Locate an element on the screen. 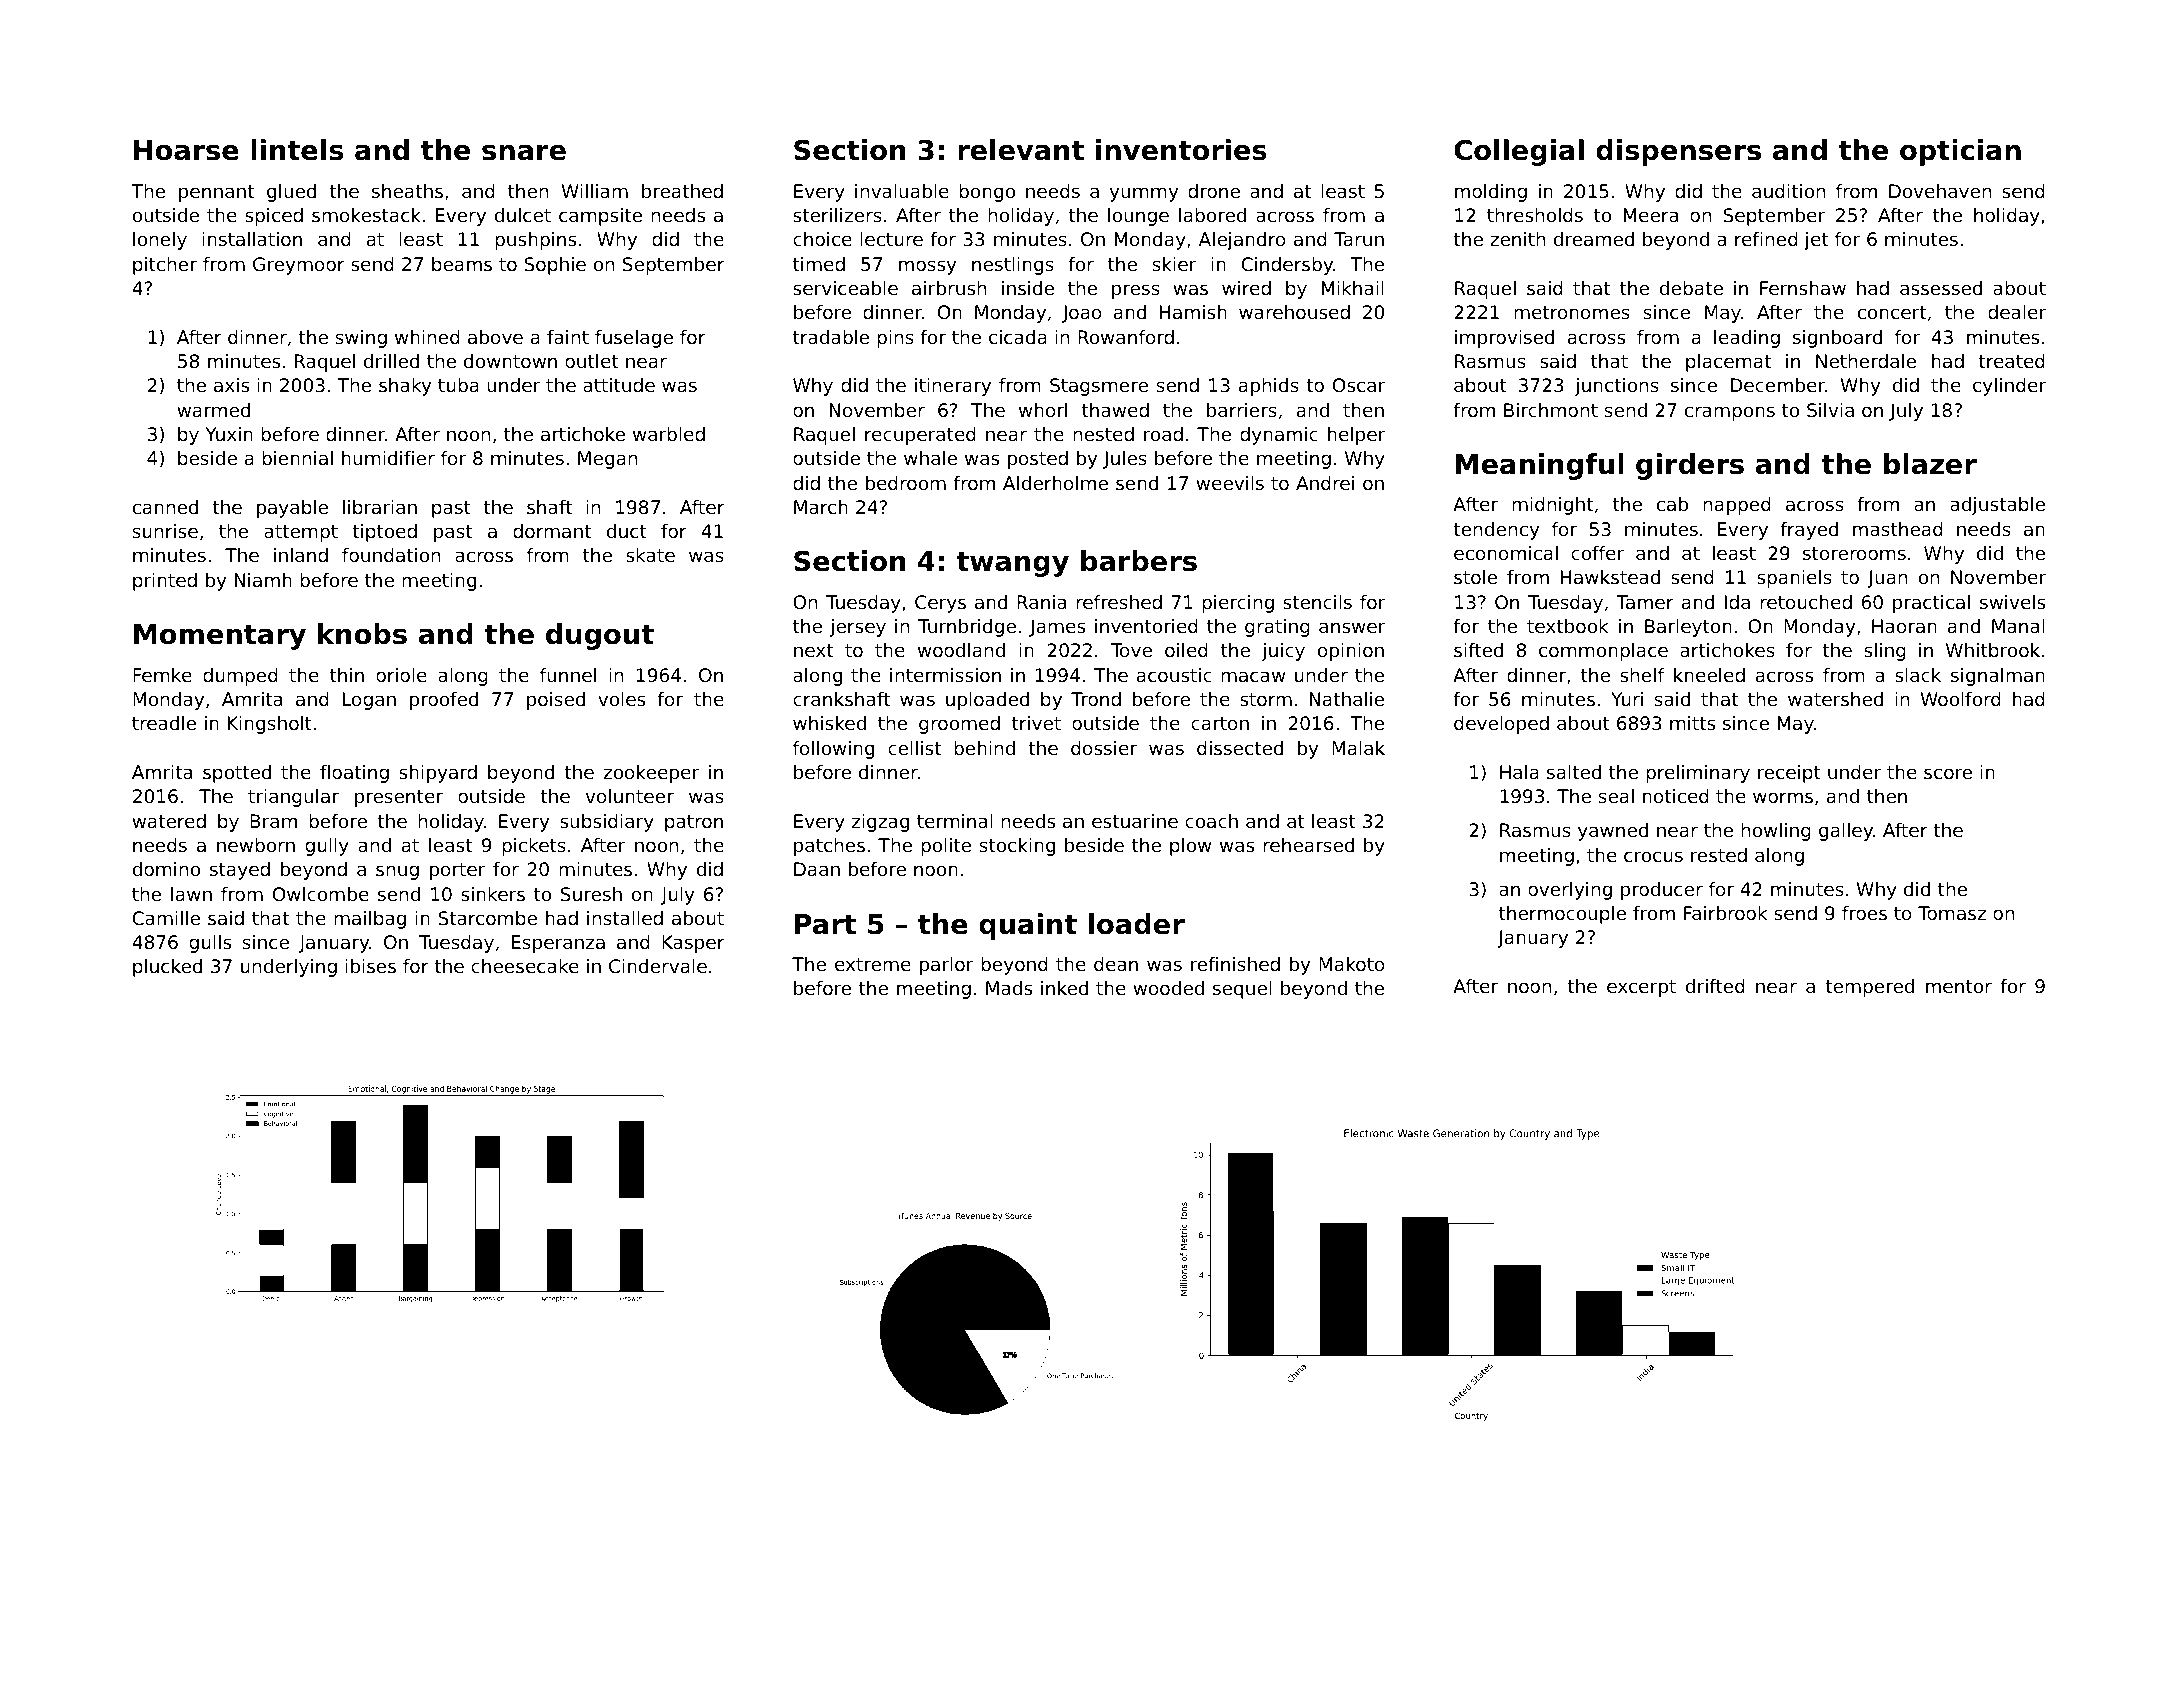  woodland is located at coordinates (961, 650).
